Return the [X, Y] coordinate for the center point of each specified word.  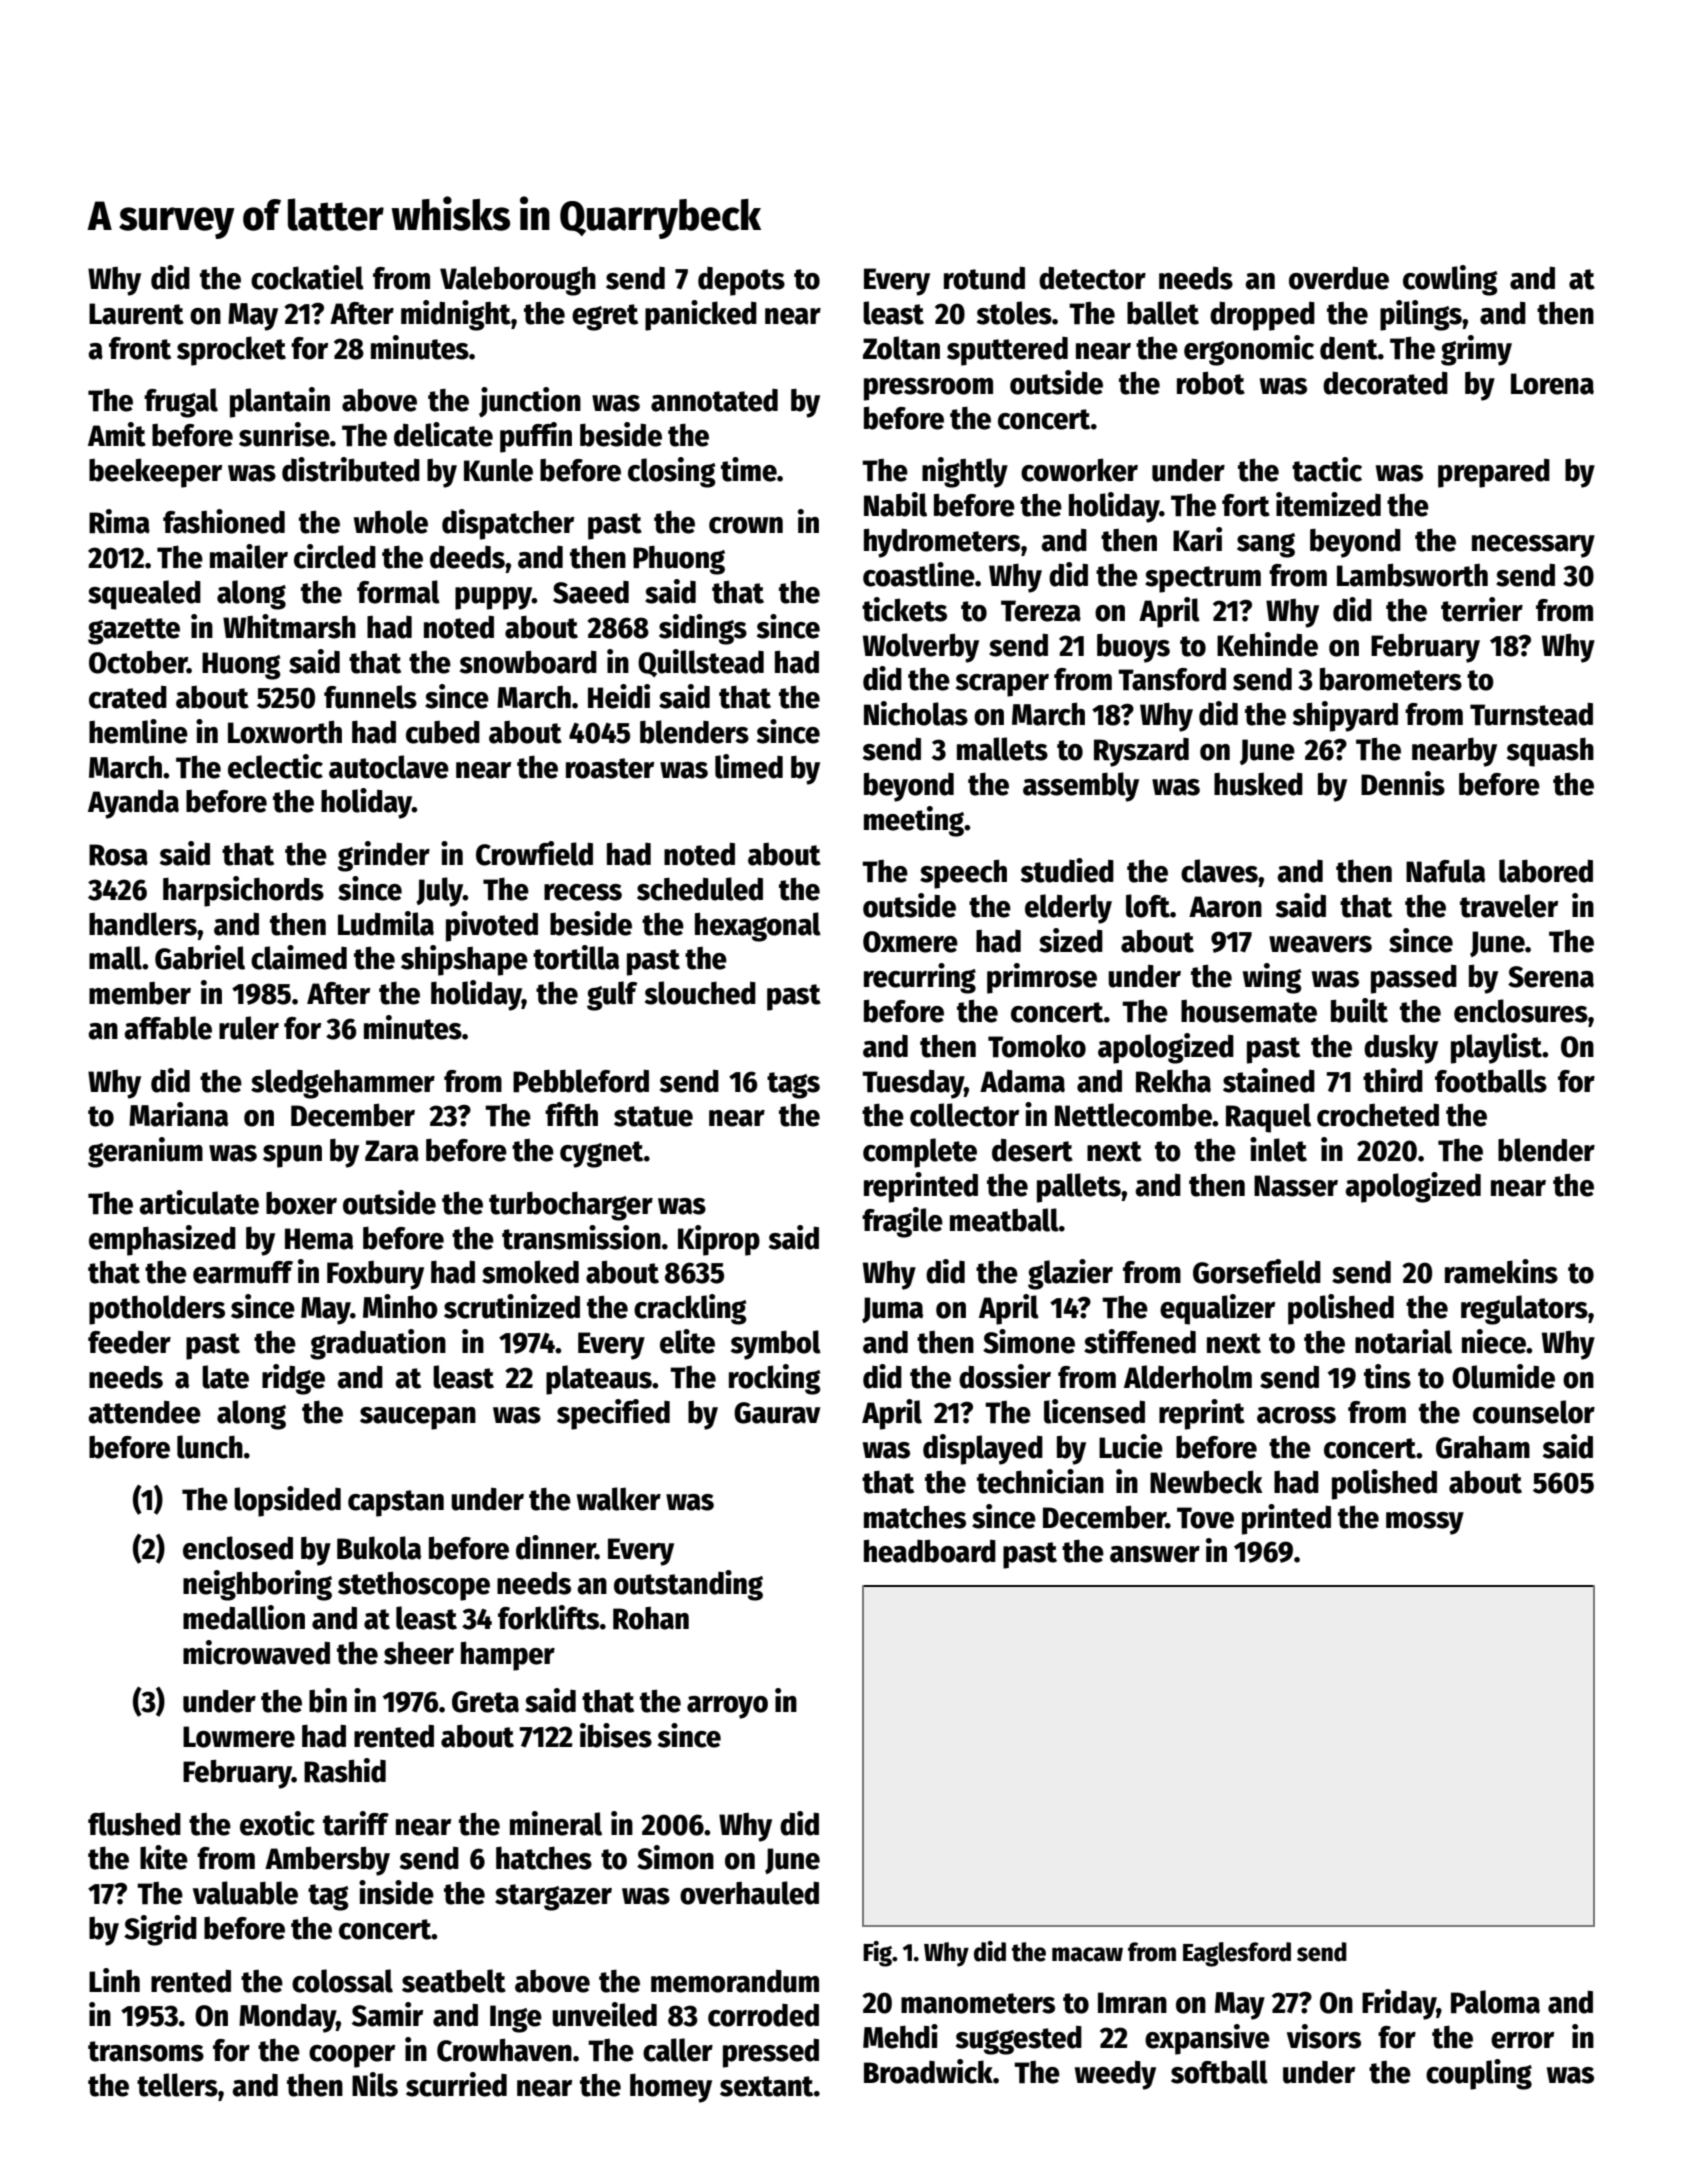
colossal [342, 1981]
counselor [1534, 1412]
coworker [1079, 470]
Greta [485, 1702]
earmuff [243, 1272]
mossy [1425, 1523]
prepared [1494, 473]
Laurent [136, 314]
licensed [1094, 1411]
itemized [1328, 504]
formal [398, 592]
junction [530, 402]
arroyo [727, 1707]
